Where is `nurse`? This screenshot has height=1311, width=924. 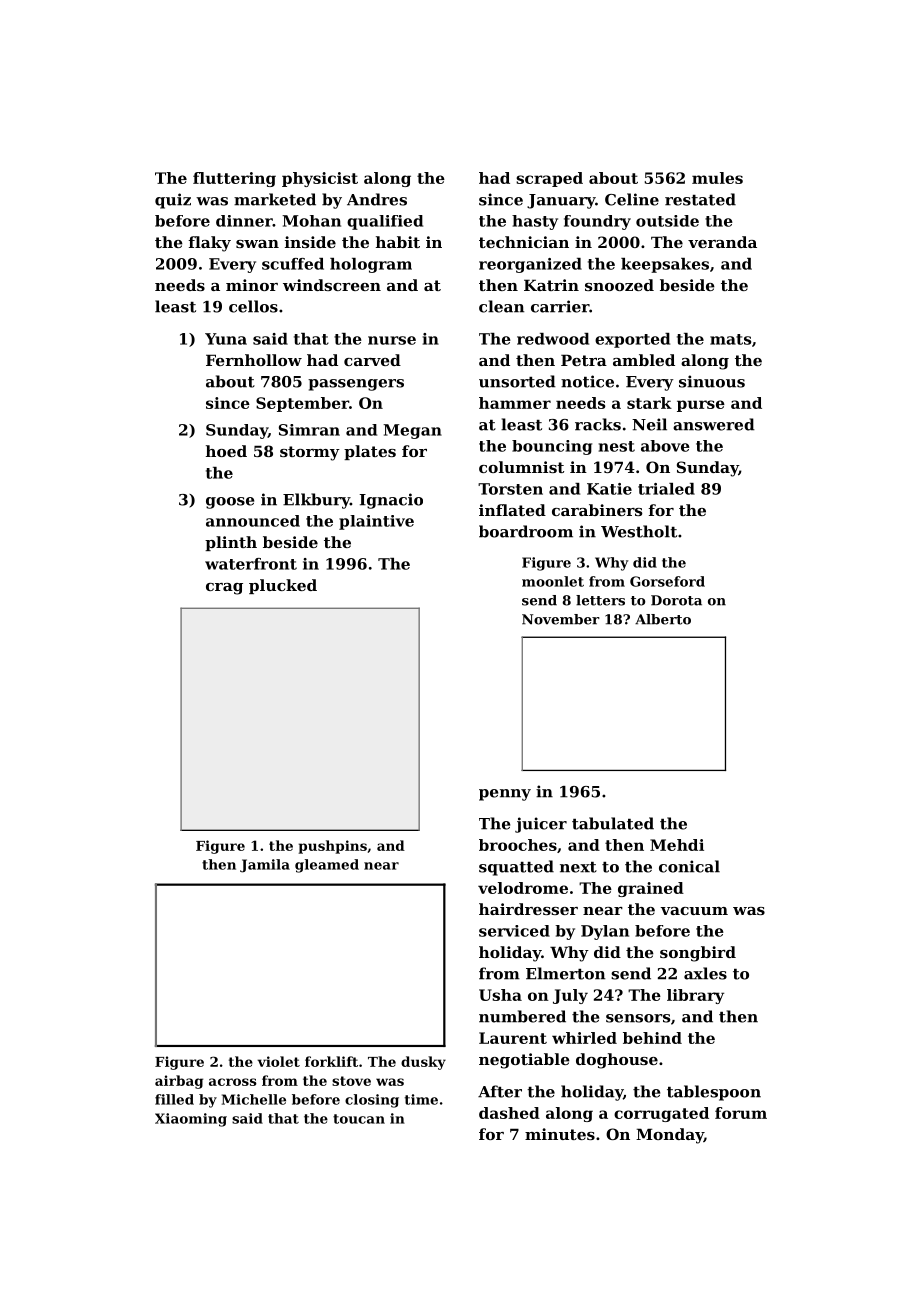 nurse is located at coordinates (392, 340).
